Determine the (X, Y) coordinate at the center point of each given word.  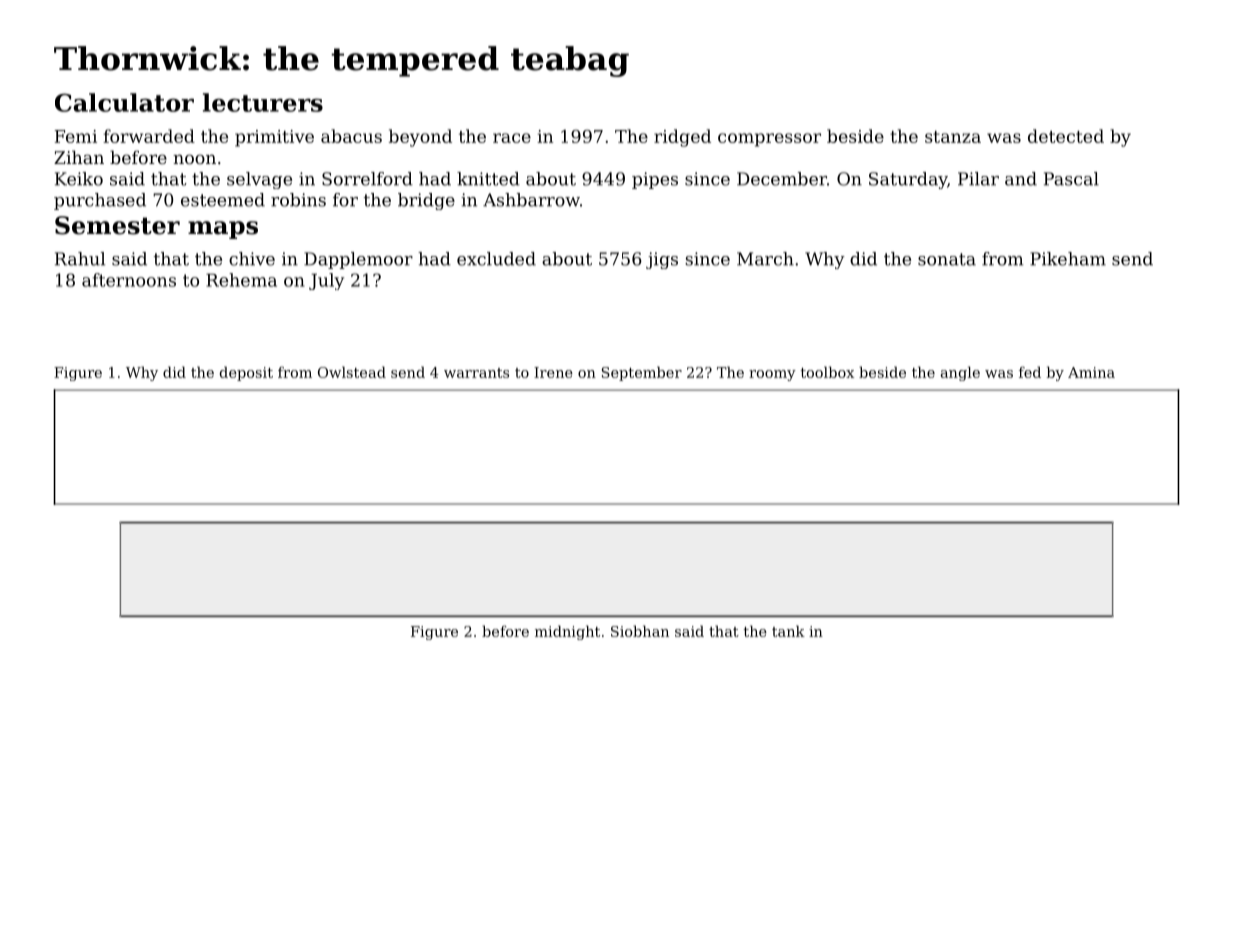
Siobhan (640, 631)
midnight (567, 632)
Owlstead (352, 372)
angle (960, 373)
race (512, 138)
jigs (662, 260)
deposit (246, 373)
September (642, 373)
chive (252, 259)
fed (1030, 372)
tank (788, 631)
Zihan (79, 157)
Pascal (1071, 179)
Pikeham (1068, 259)
